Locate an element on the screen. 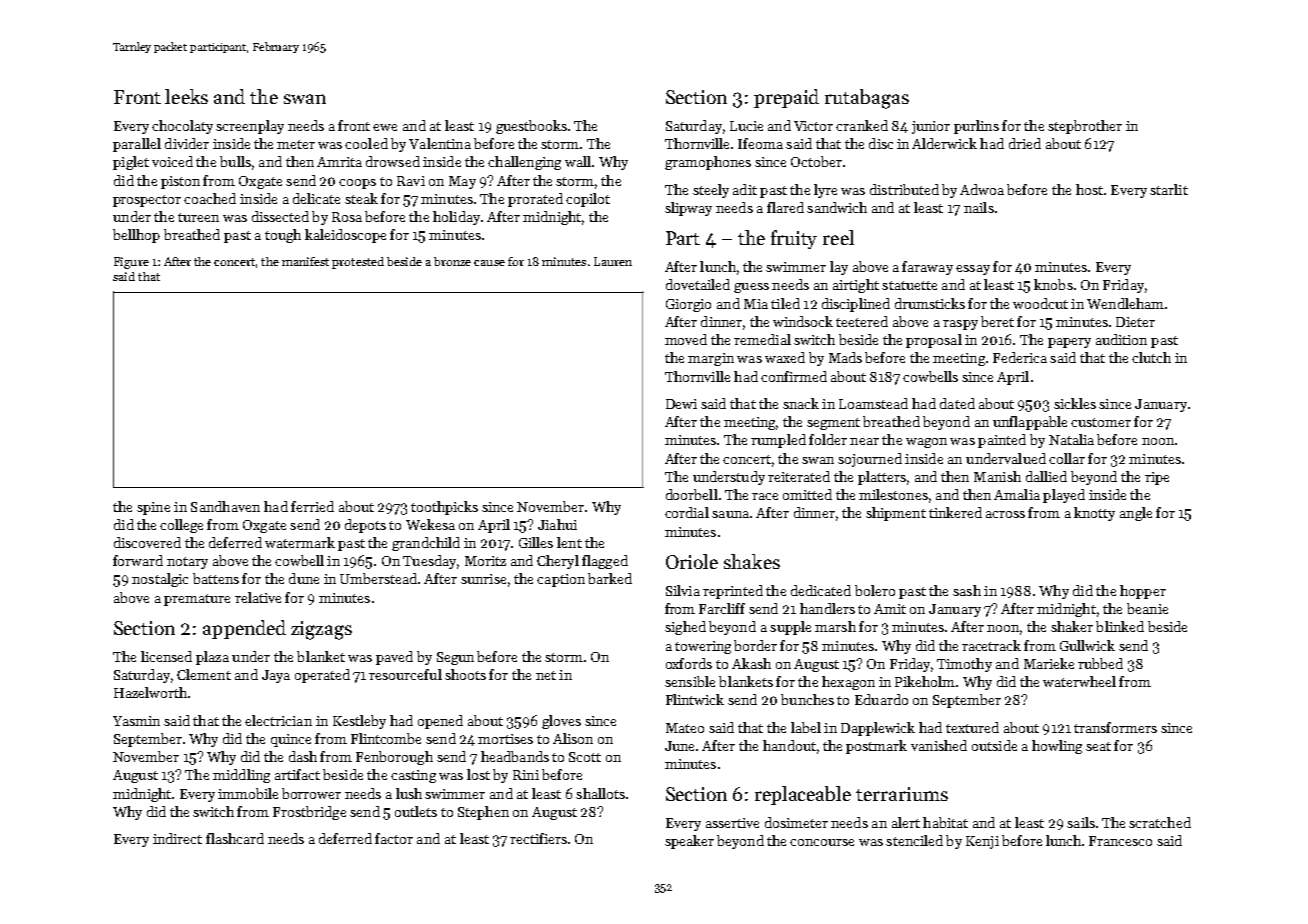  audition is located at coordinates (1121, 339).
